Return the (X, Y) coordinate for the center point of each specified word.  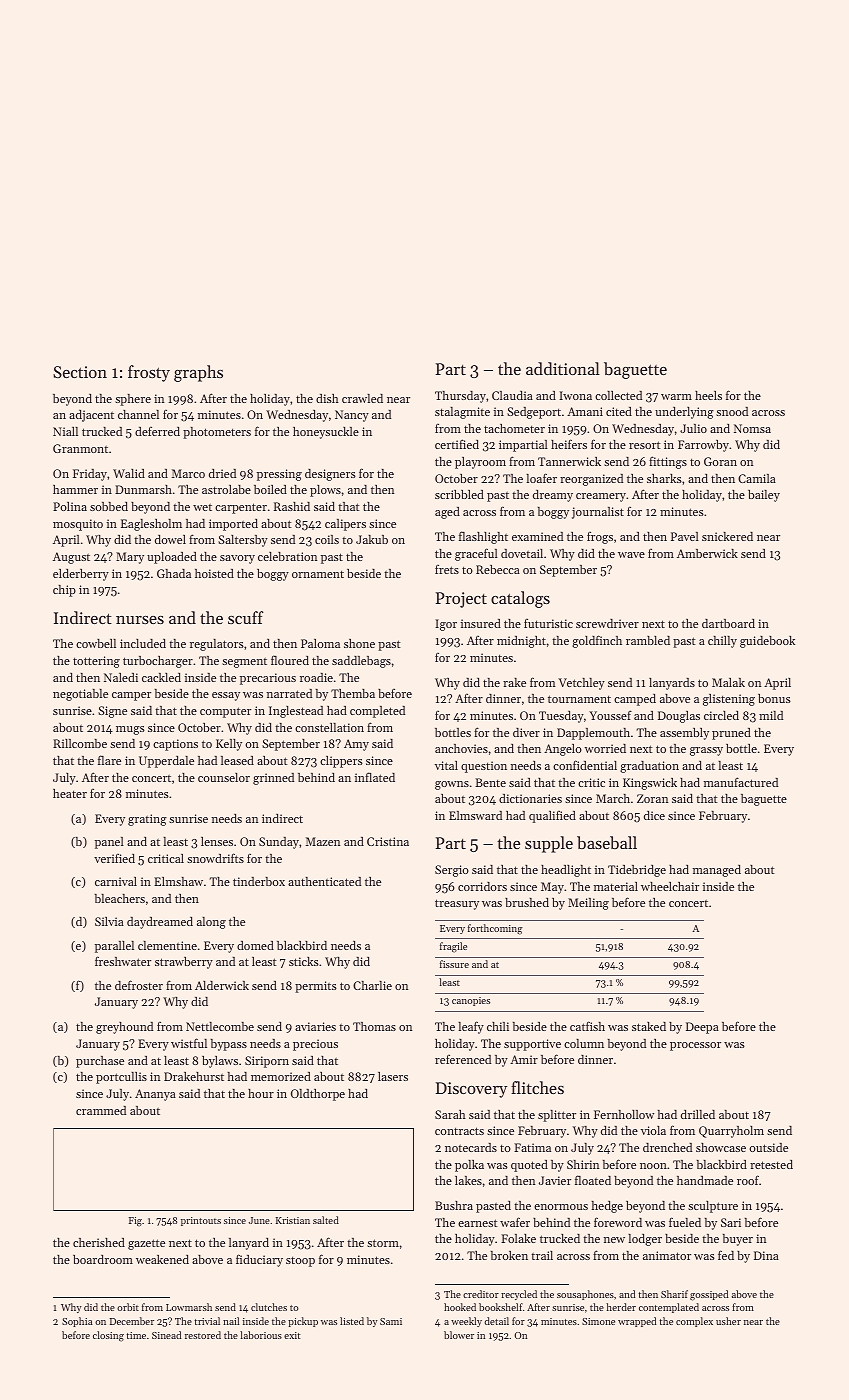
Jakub (372, 539)
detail (496, 1321)
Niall (65, 431)
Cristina (388, 841)
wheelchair (670, 886)
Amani (585, 411)
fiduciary (259, 1260)
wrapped (637, 1322)
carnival (116, 881)
